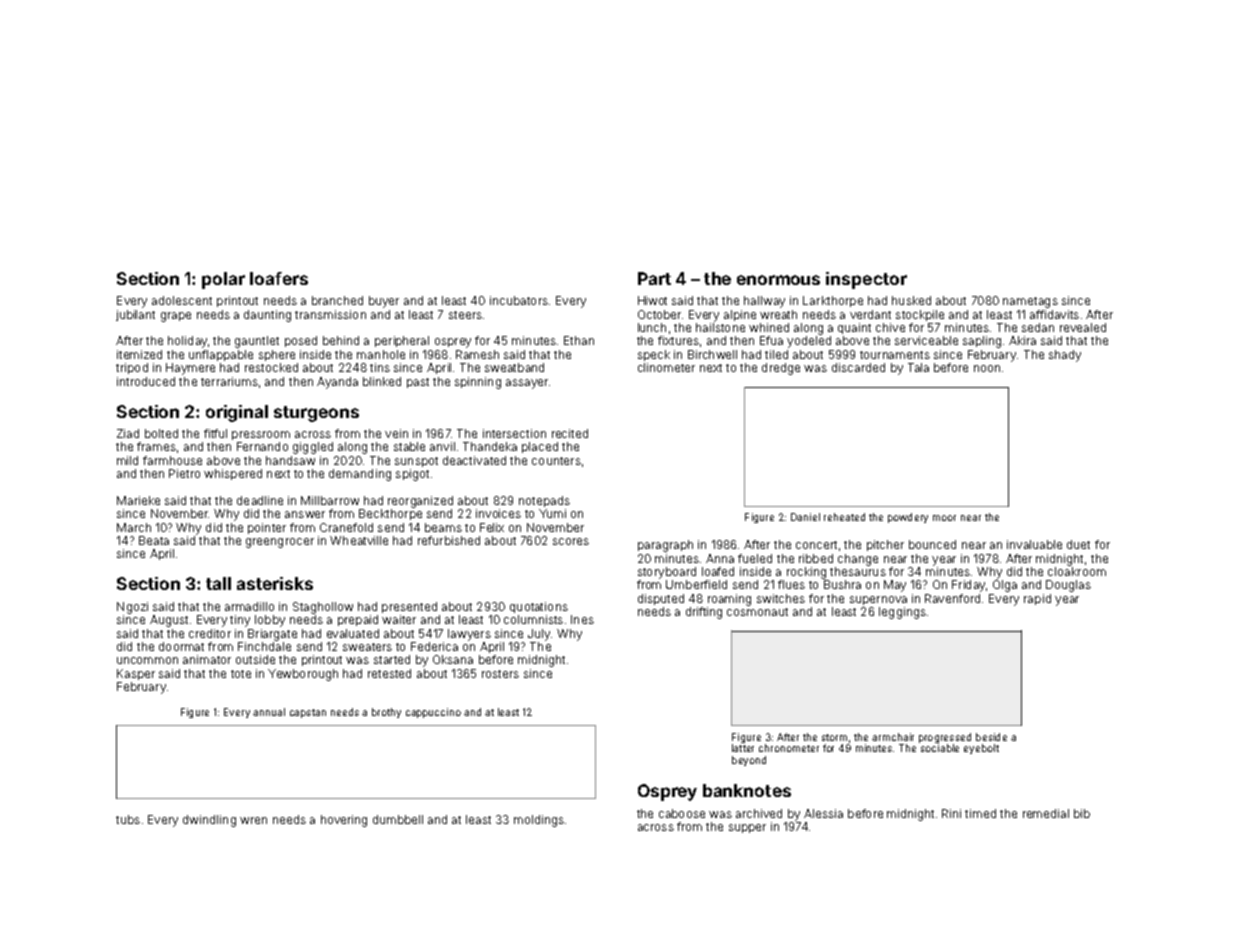 This screenshot has height=952, width=1233. Describe the element at coordinates (902, 613) in the screenshot. I see `leggings` at that location.
